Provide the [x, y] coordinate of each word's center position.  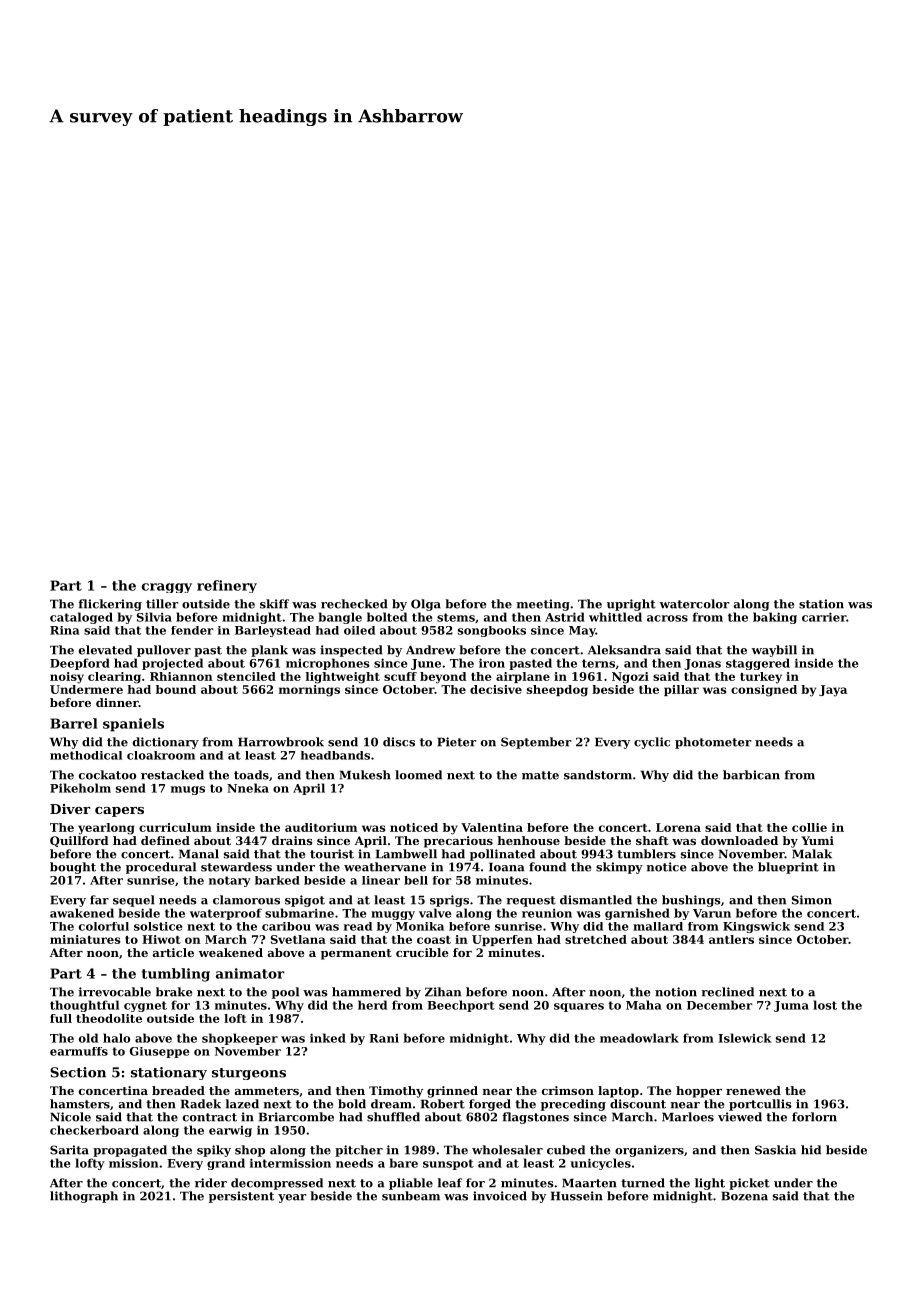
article [173, 952]
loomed [418, 775]
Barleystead [273, 631]
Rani [384, 1038]
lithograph [84, 1197]
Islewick [745, 1038]
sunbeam [411, 1196]
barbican [751, 775]
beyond [443, 678]
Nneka [248, 788]
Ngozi [630, 678]
